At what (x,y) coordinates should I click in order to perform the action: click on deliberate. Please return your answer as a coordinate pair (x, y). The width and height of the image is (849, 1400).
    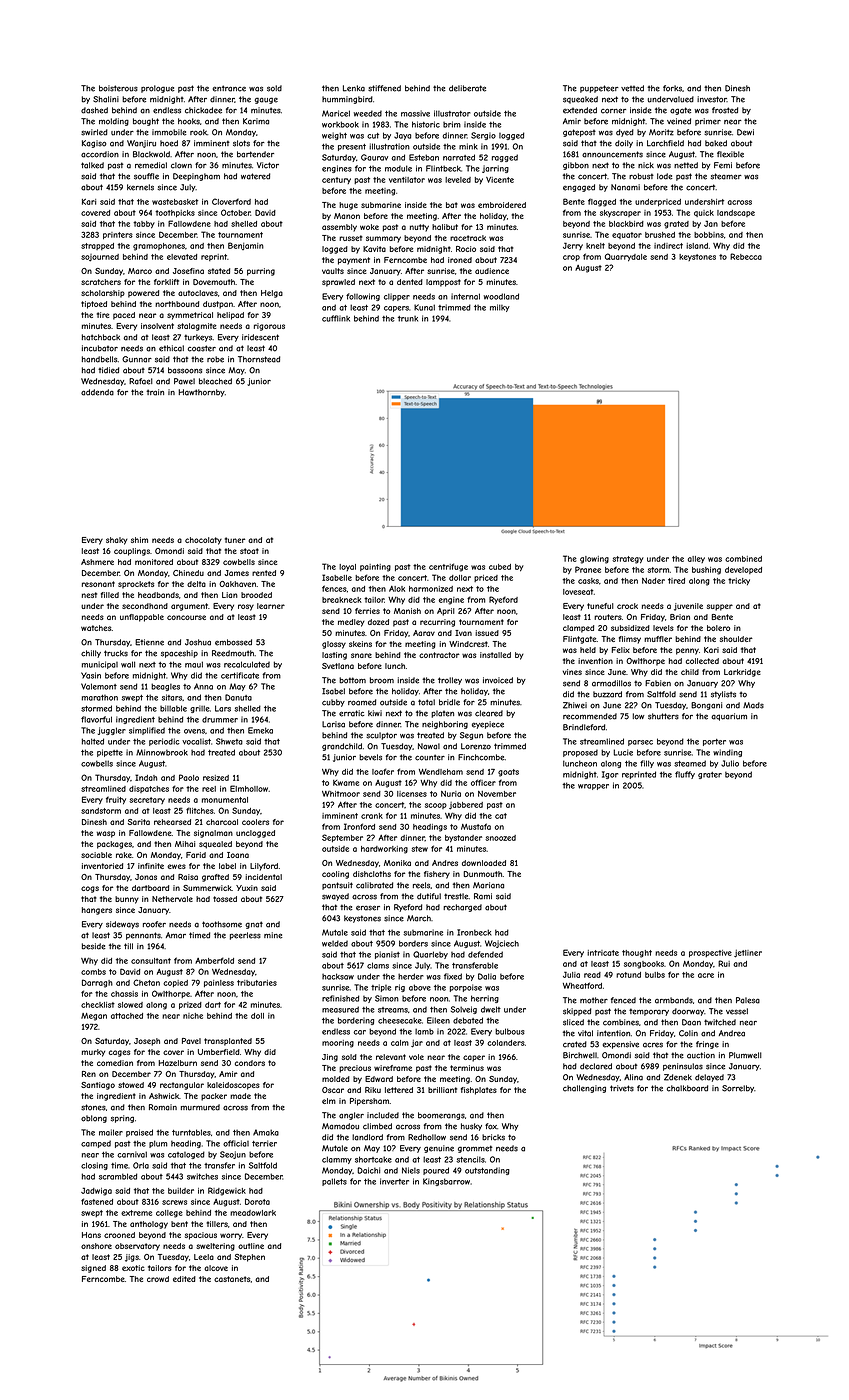
    Looking at the image, I should click on (467, 88).
